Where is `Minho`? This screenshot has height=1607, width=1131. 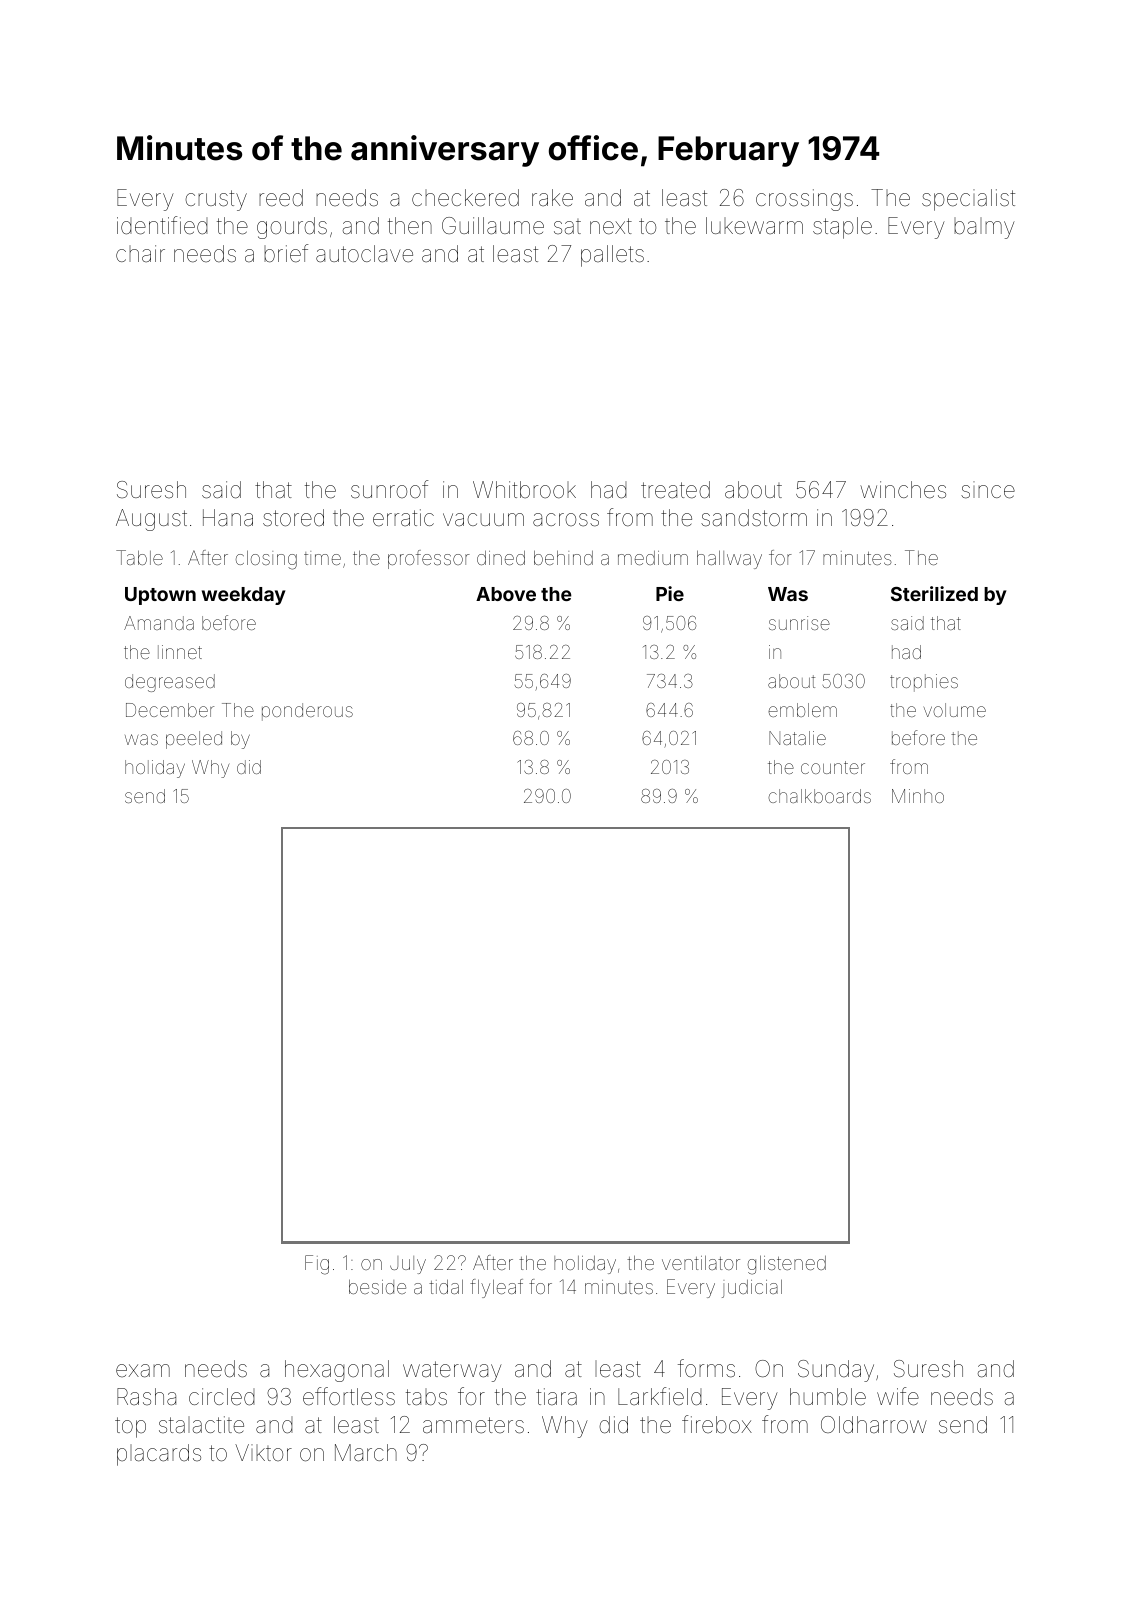
Minho is located at coordinates (918, 796).
